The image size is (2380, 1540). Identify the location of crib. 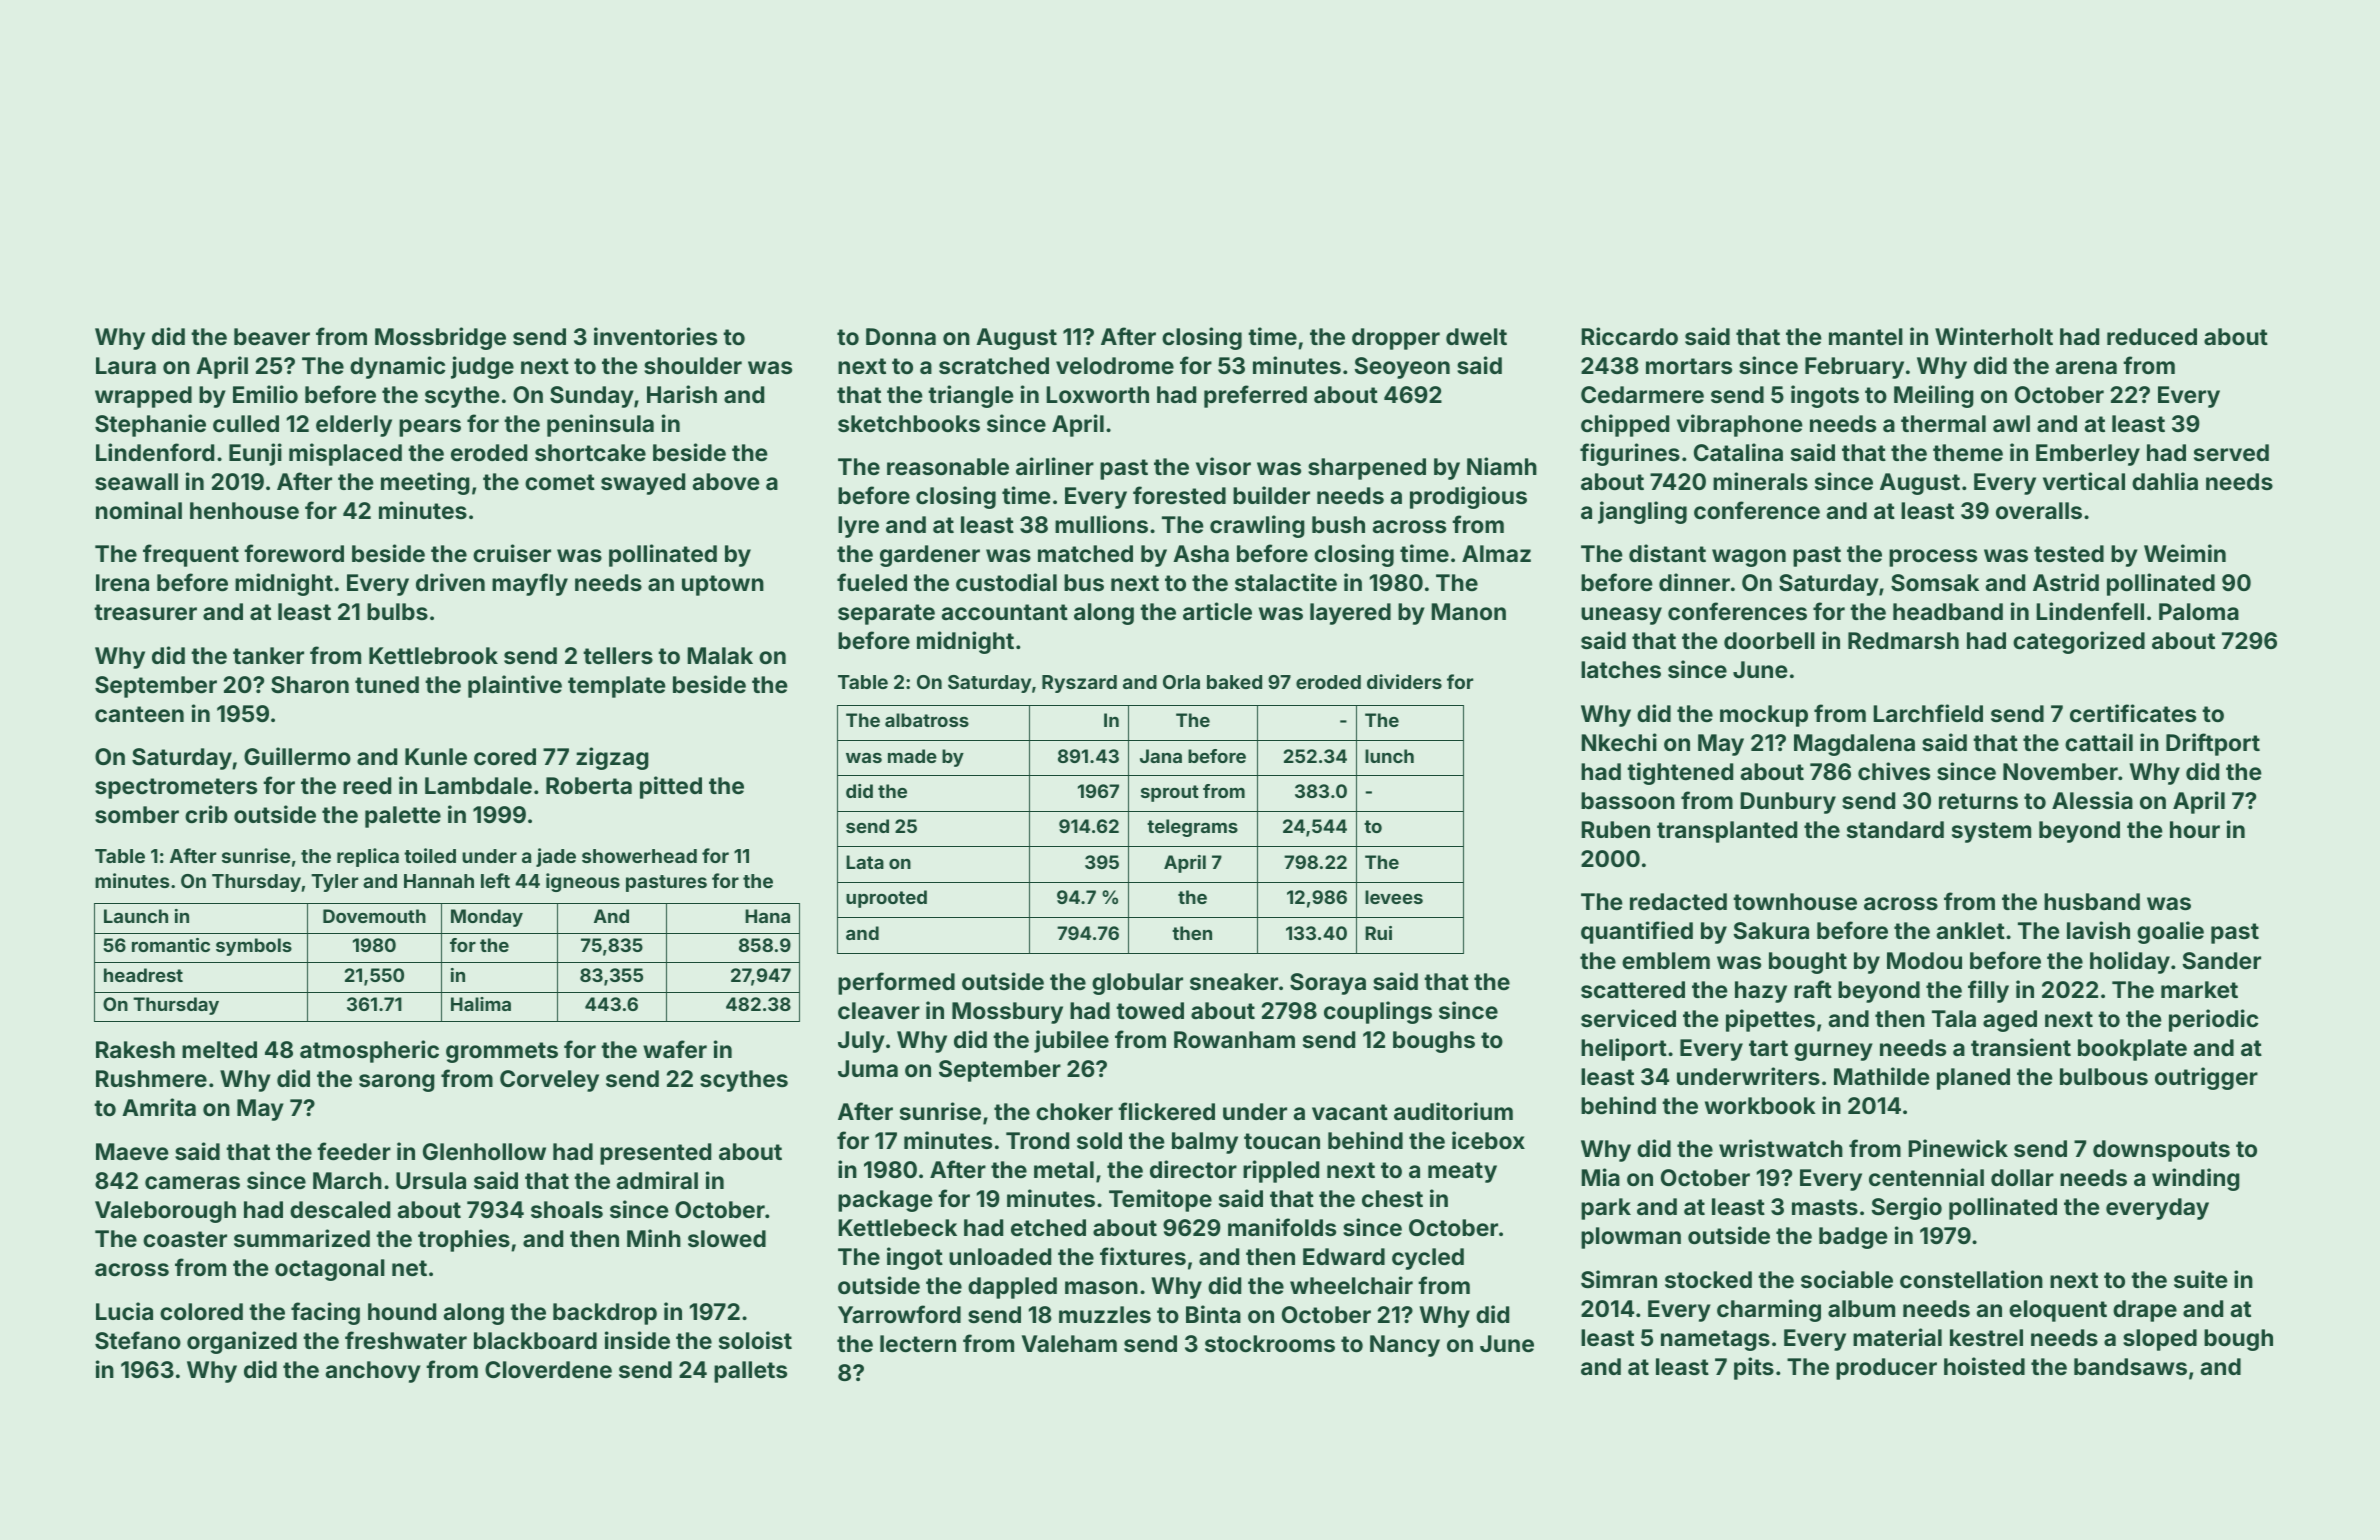
(206, 814).
